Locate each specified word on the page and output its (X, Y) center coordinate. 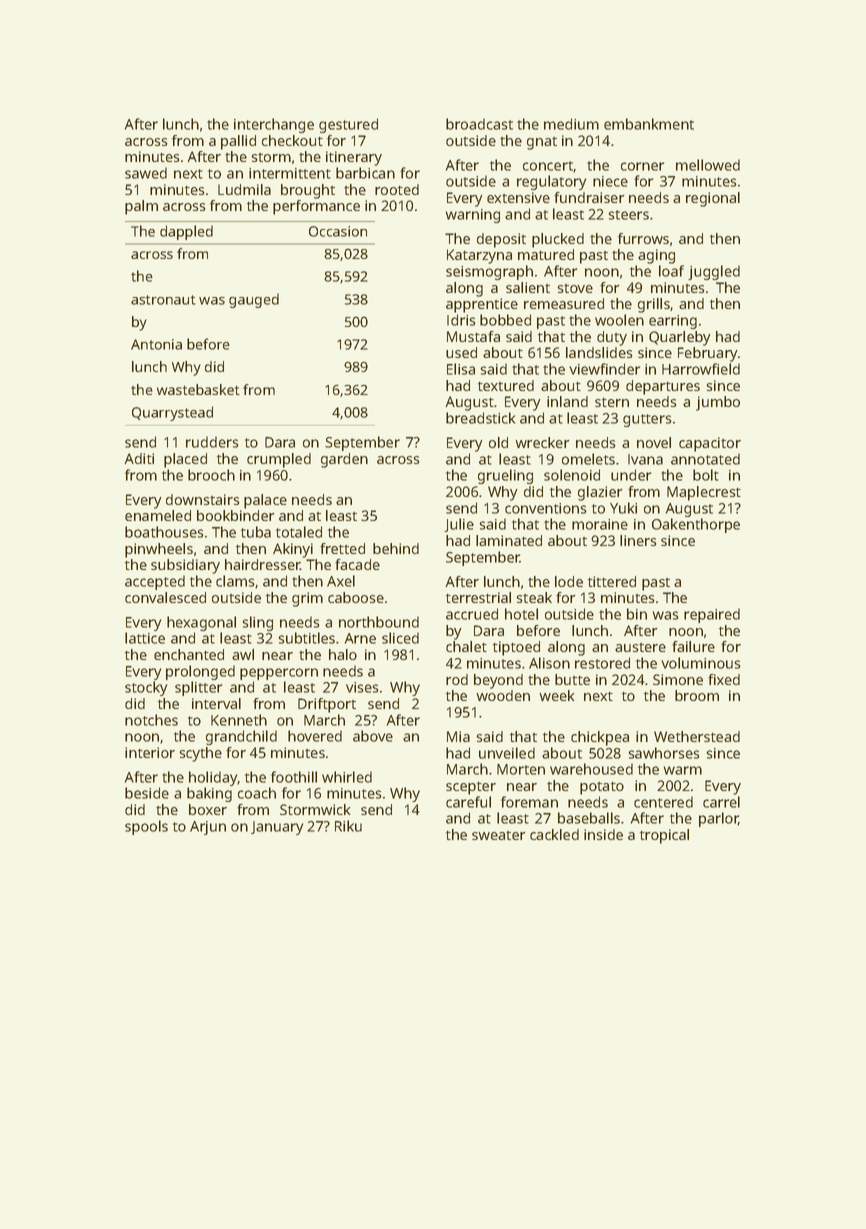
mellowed (708, 165)
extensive (518, 197)
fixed (724, 679)
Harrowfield (701, 369)
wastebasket (198, 389)
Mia (458, 736)
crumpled (279, 460)
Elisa (461, 369)
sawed (146, 173)
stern (612, 402)
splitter (198, 688)
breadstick (480, 418)
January (277, 828)
